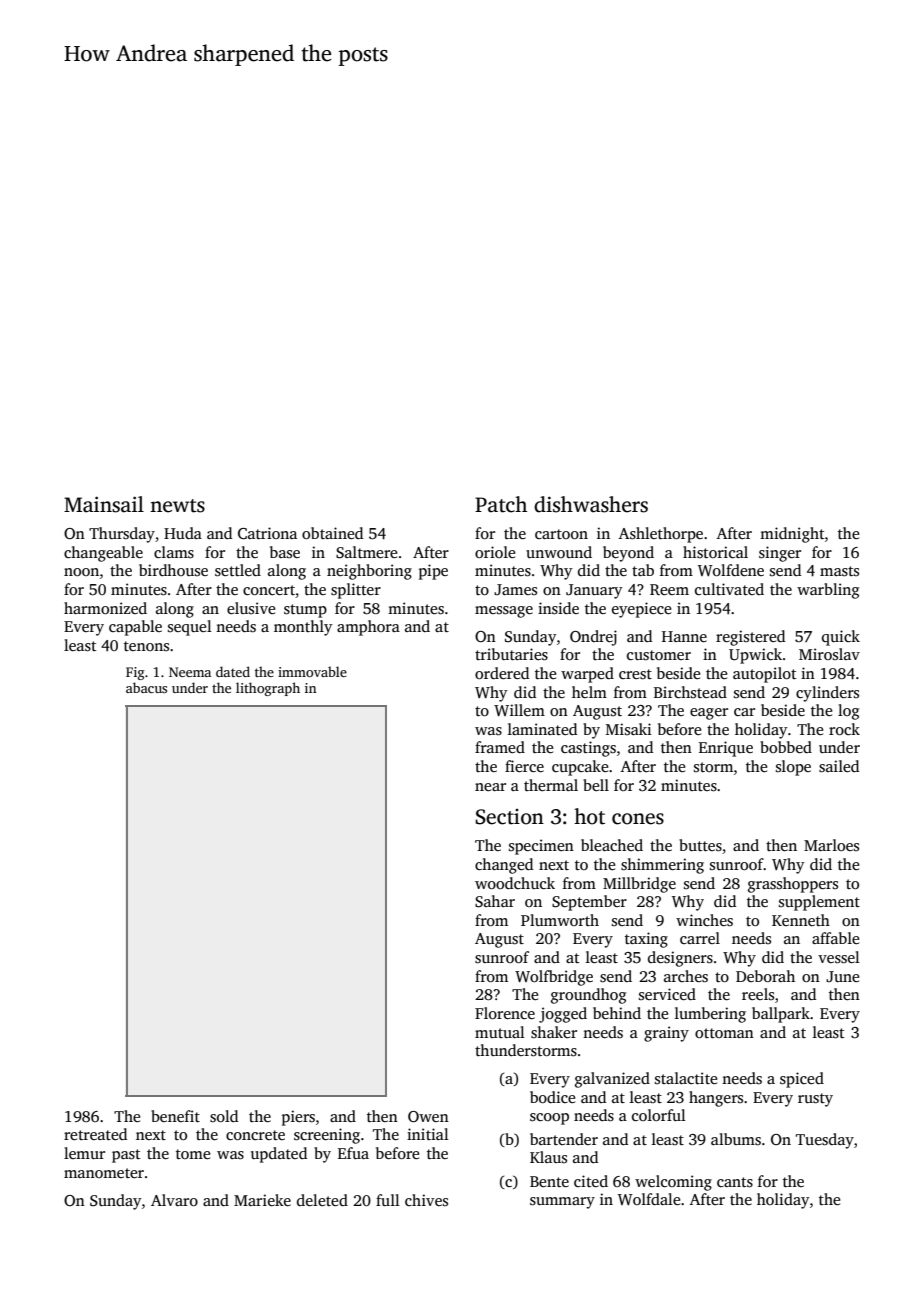 The image size is (924, 1308). Describe the element at coordinates (190, 672) in the image. I see `Neema` at that location.
